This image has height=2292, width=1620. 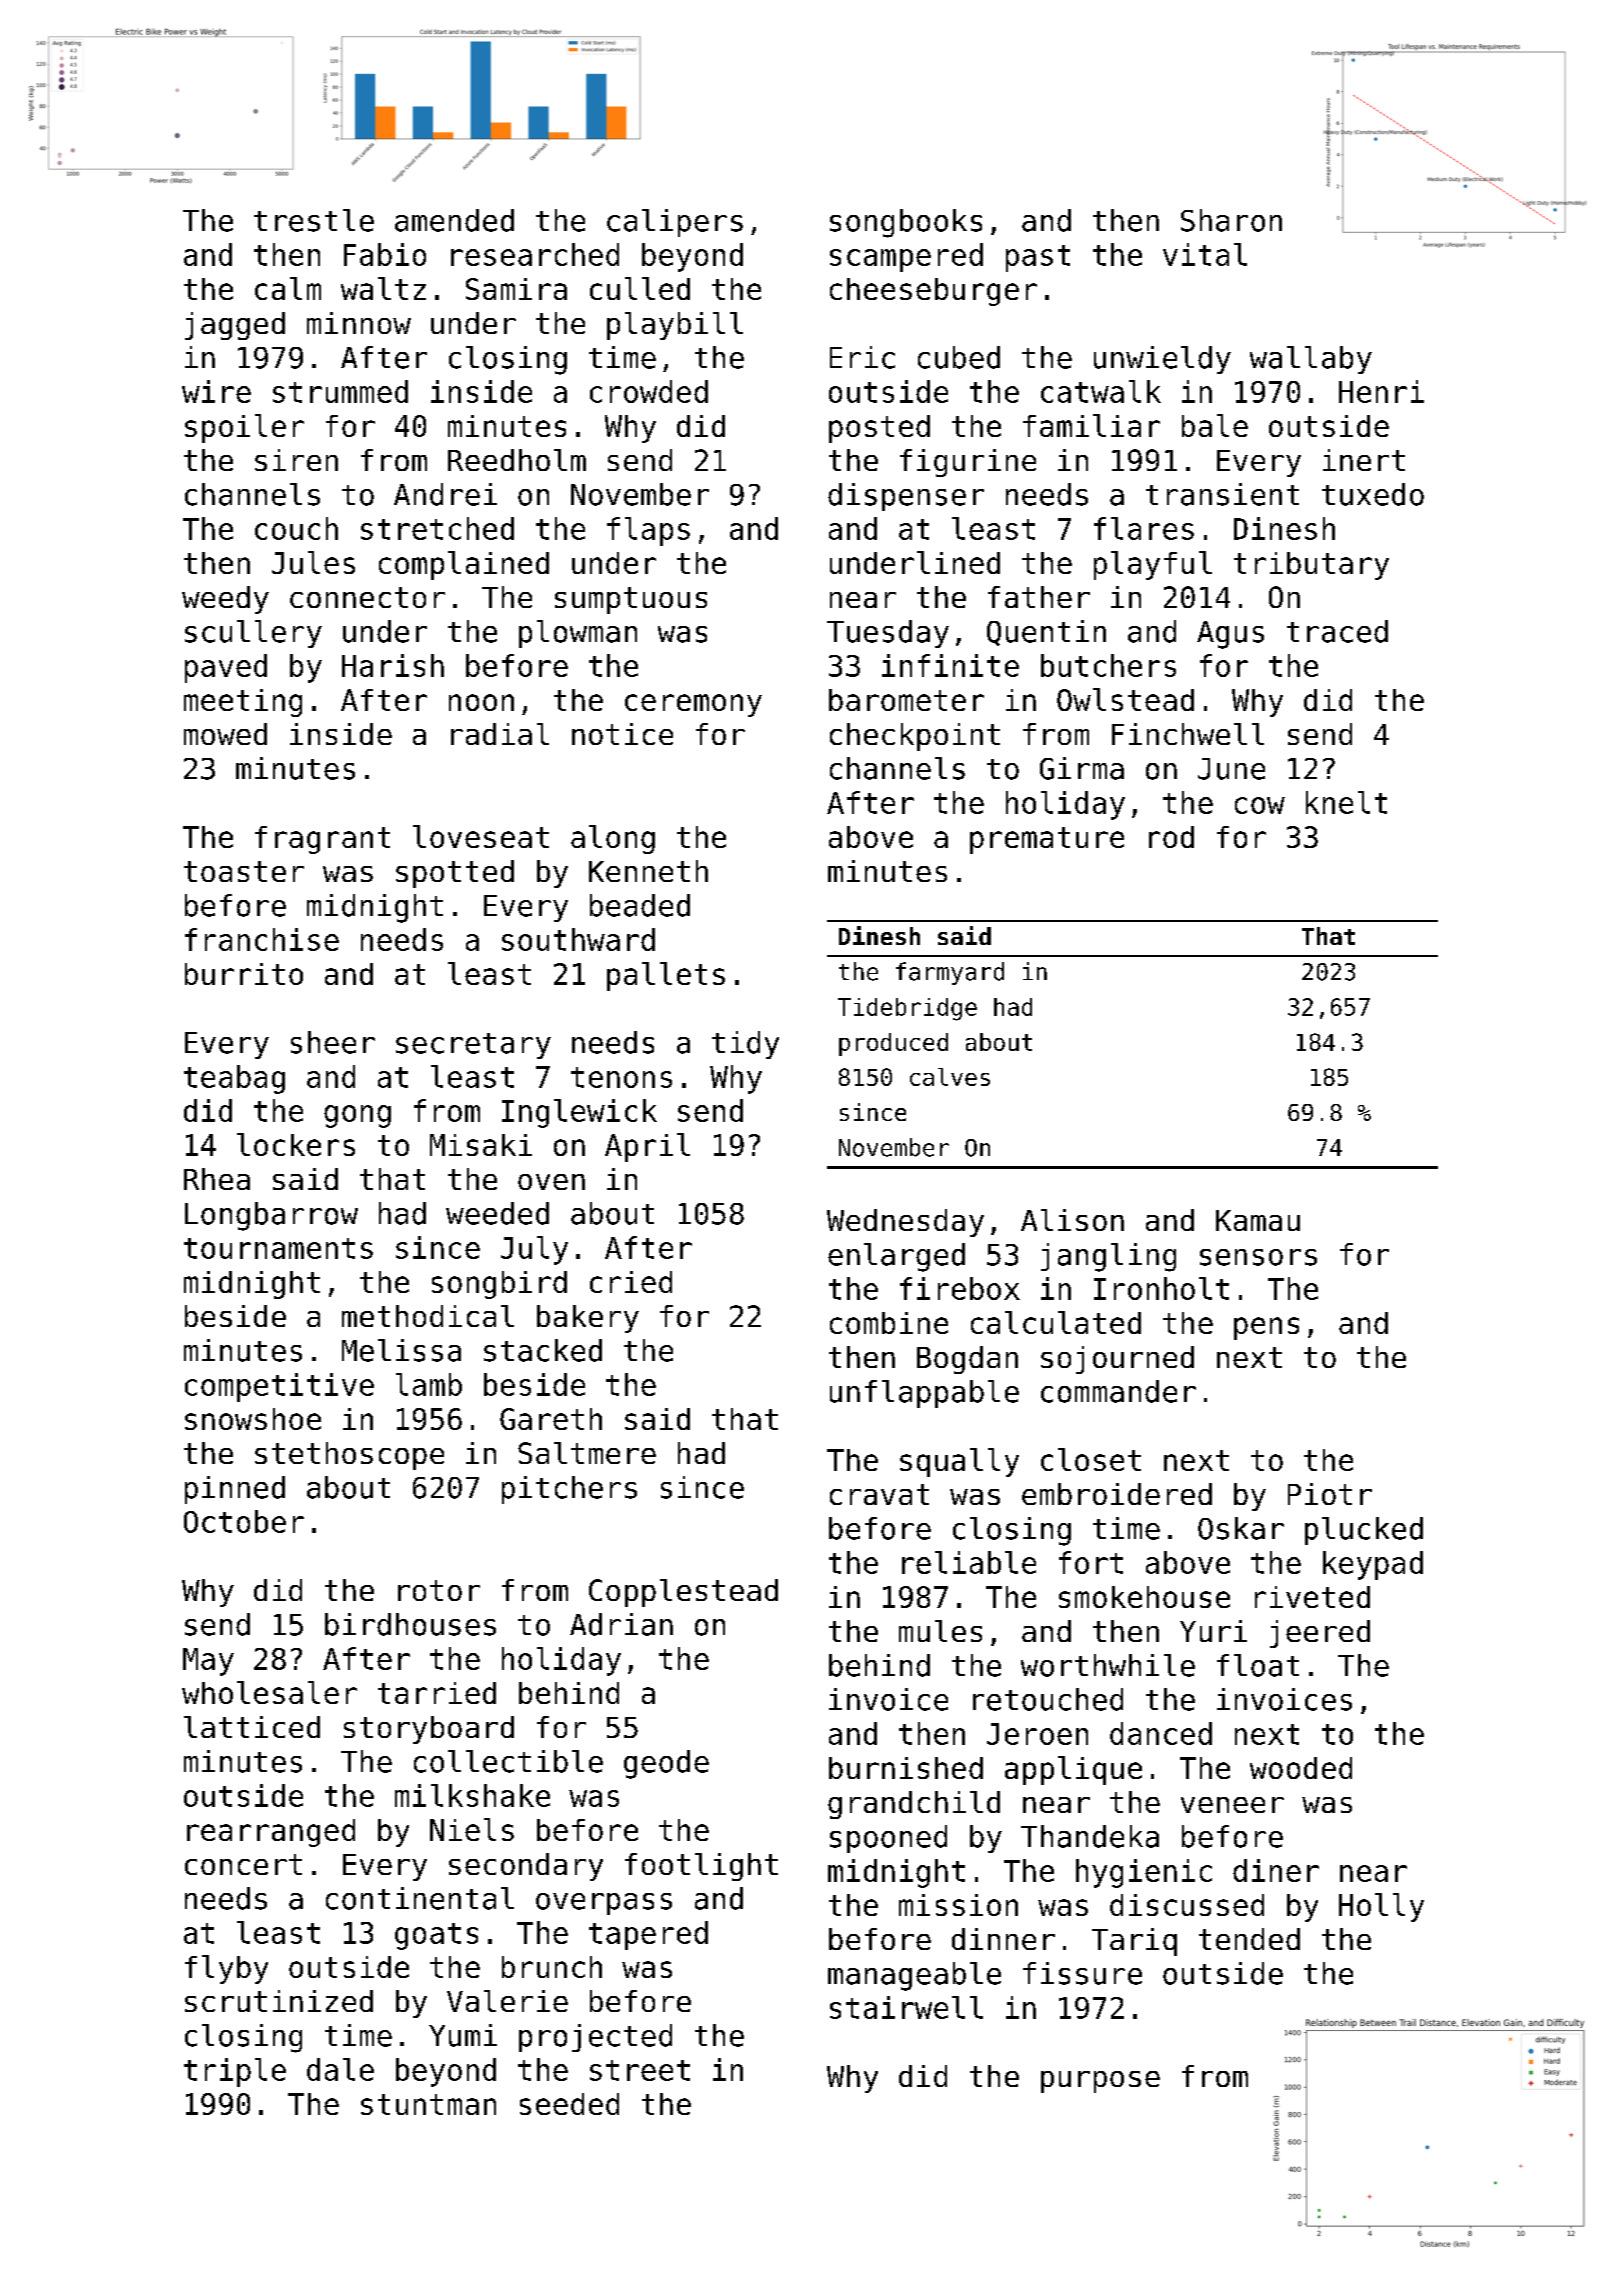 I want to click on enlarged, so click(x=896, y=1257).
